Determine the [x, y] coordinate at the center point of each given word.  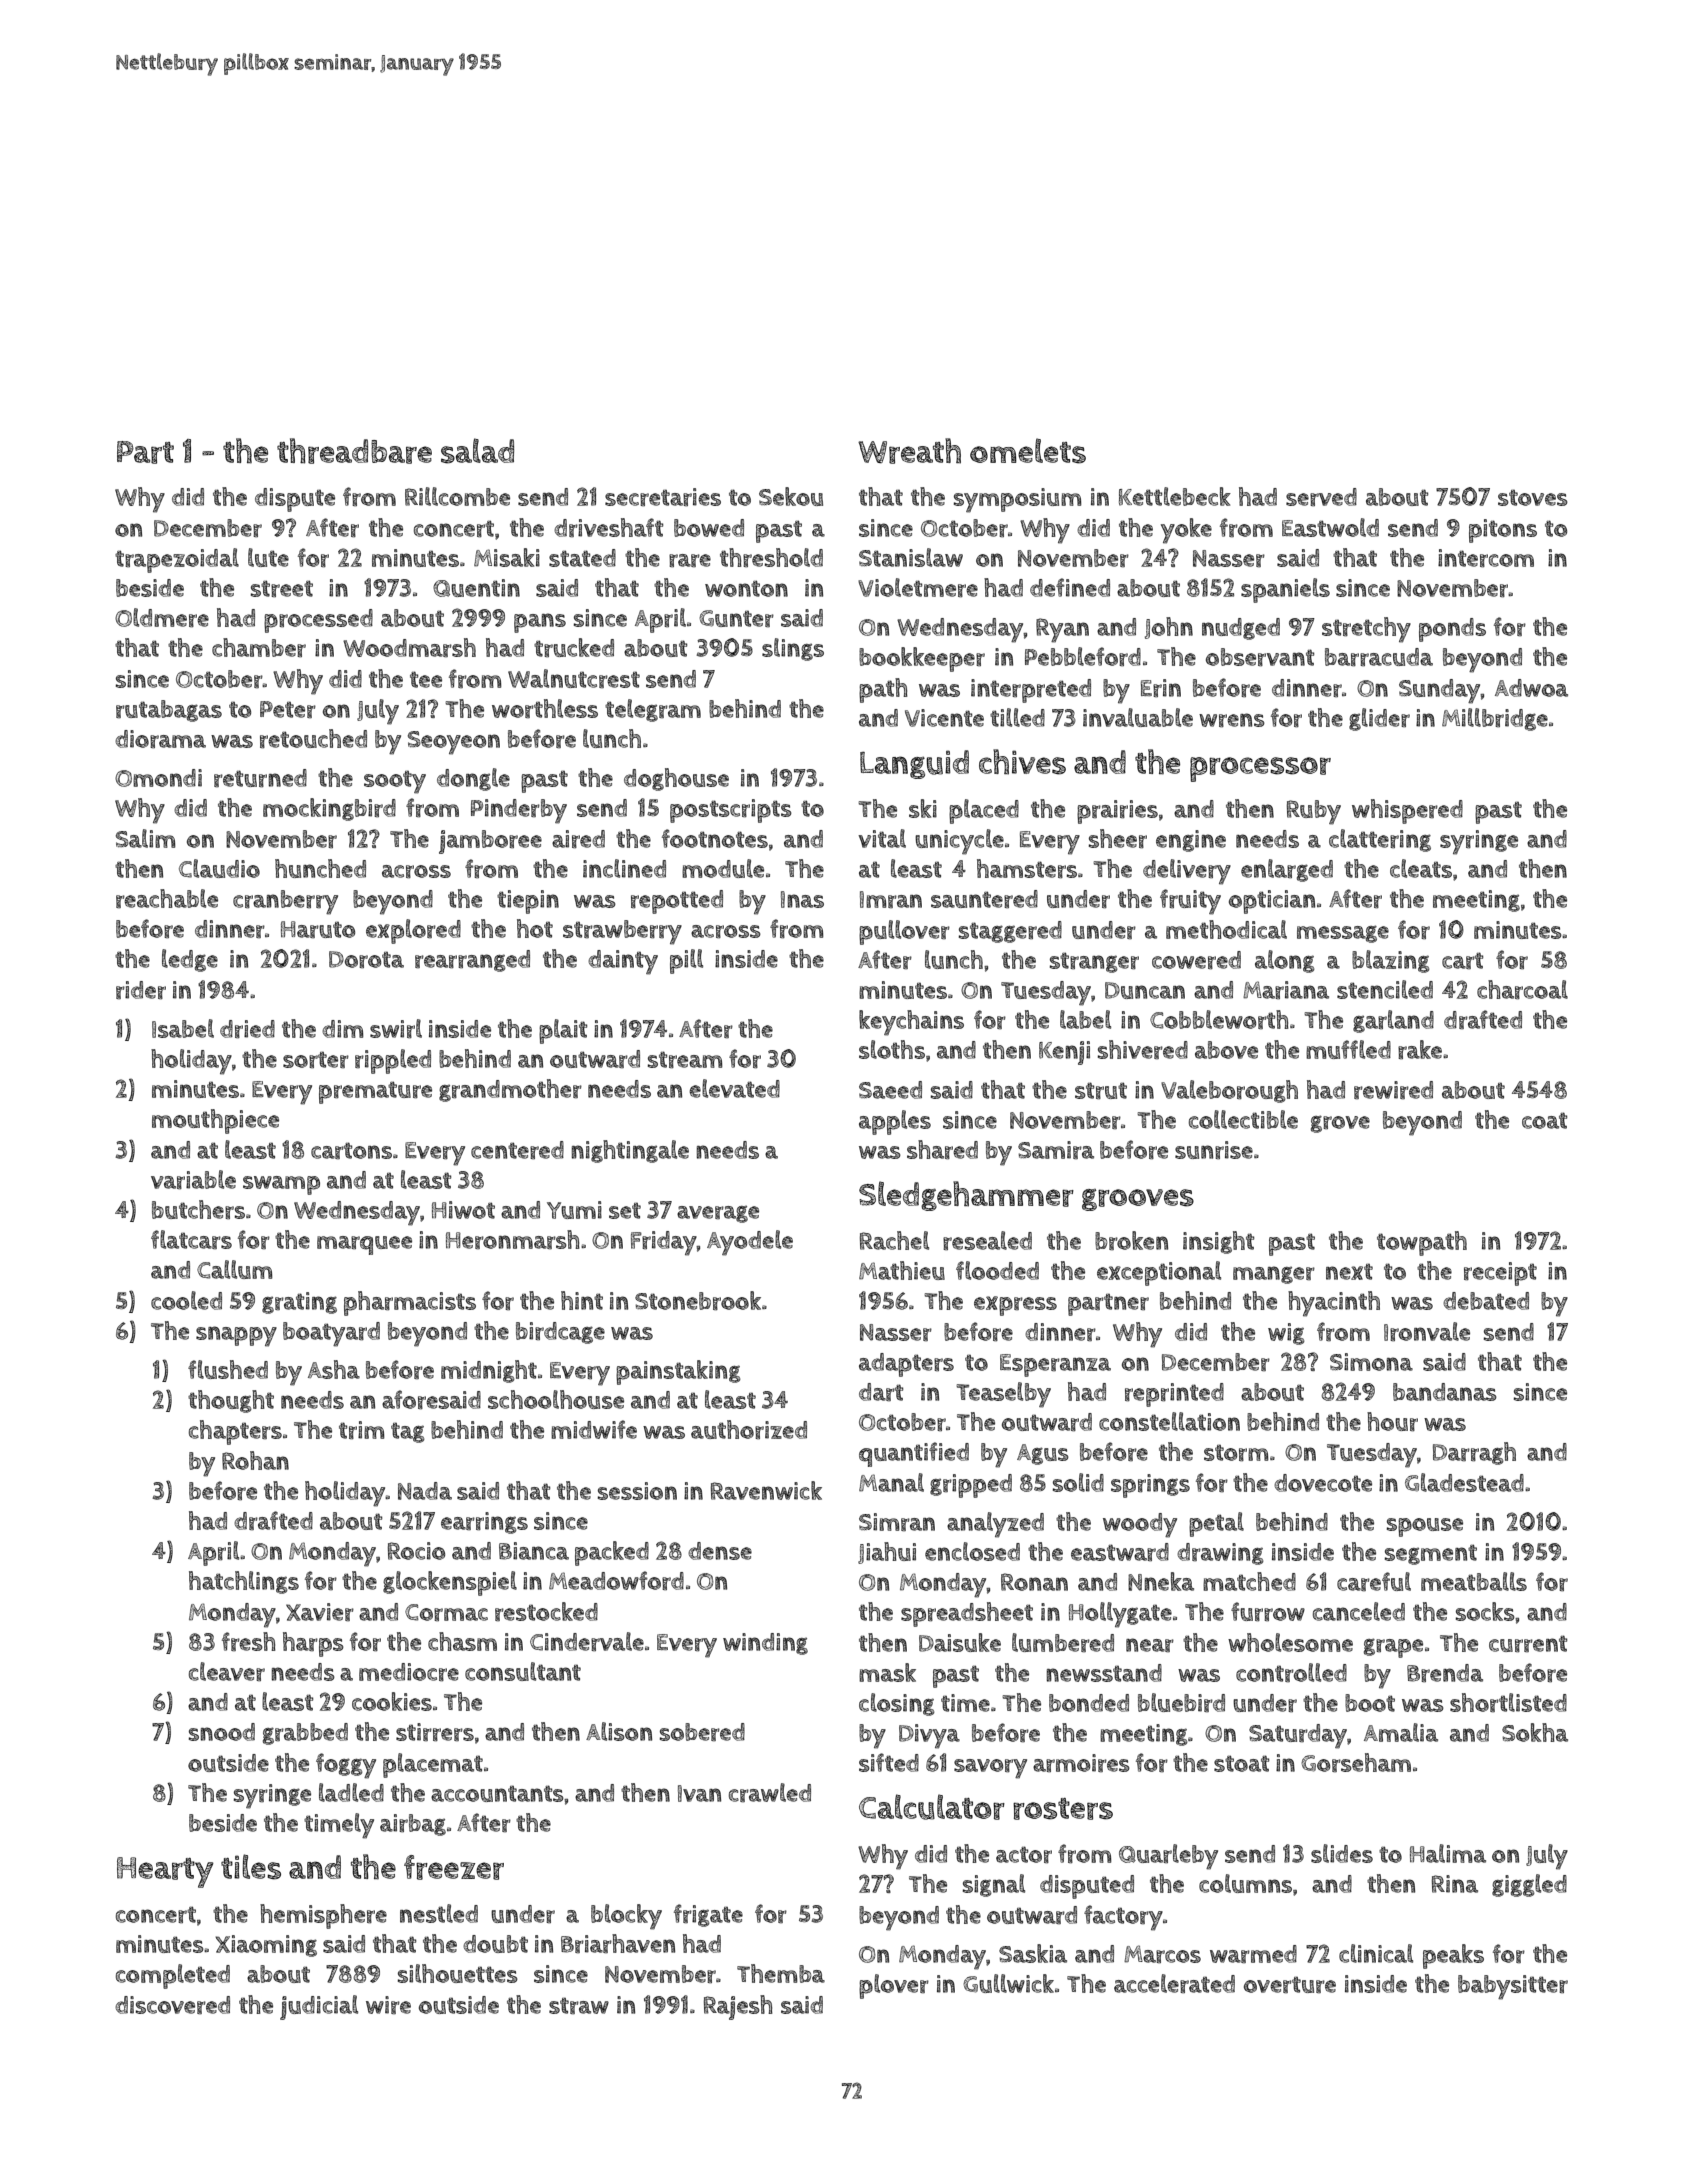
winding [765, 1644]
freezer [454, 1867]
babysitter [1513, 1987]
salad [477, 451]
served [1321, 497]
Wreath [909, 451]
